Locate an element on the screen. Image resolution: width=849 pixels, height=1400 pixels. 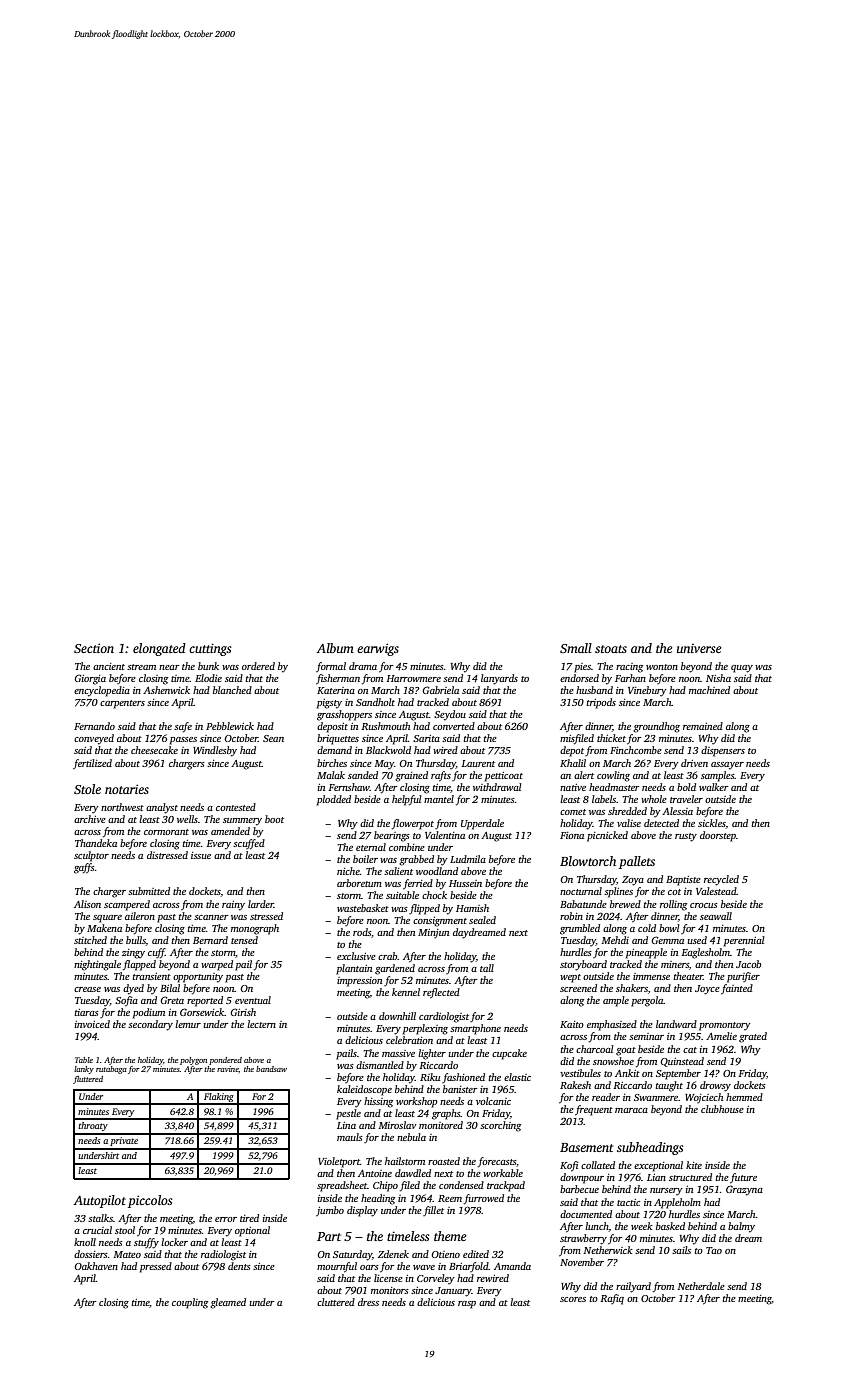
tired is located at coordinates (249, 1218).
